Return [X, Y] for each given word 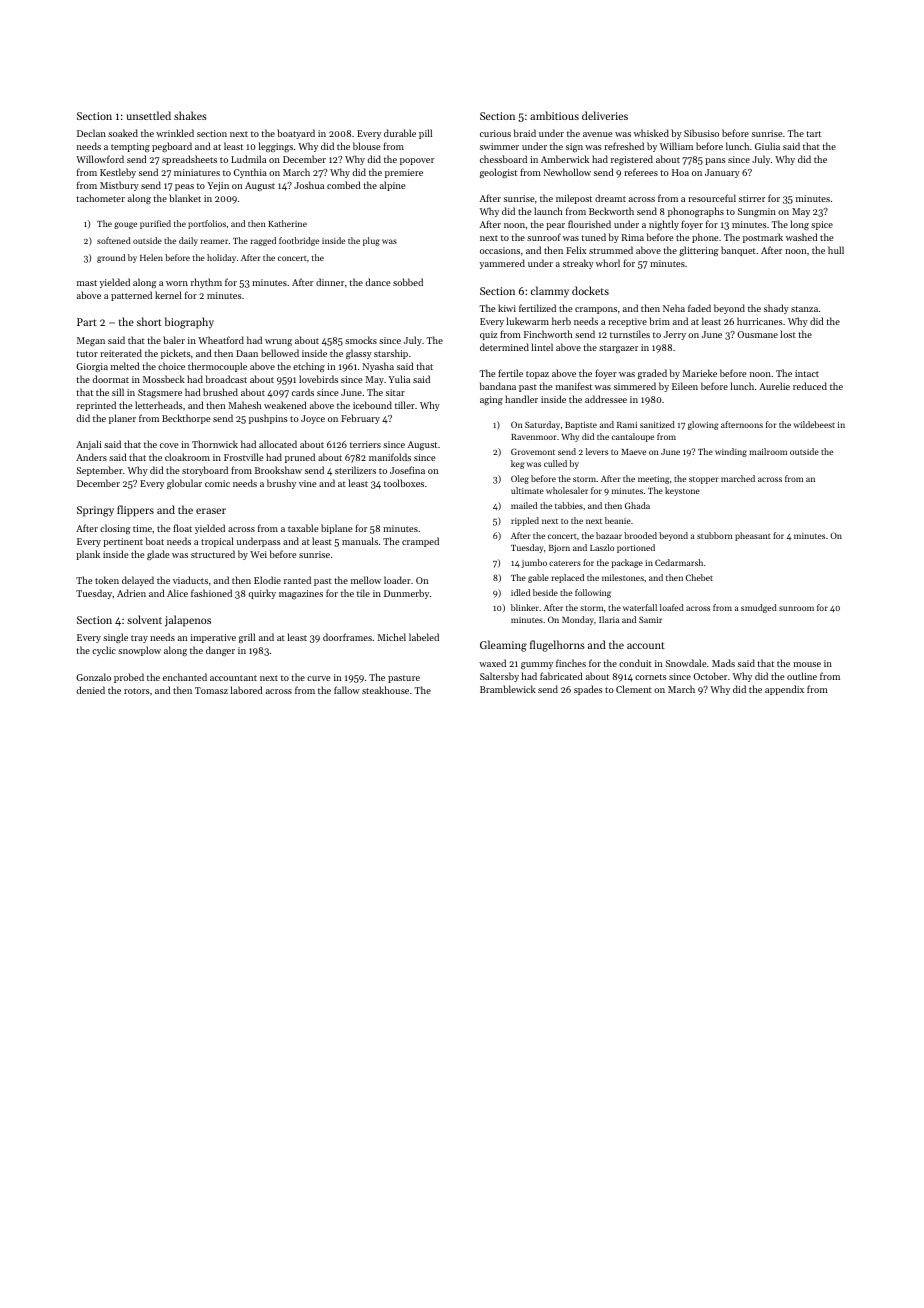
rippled [525, 521]
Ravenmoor [534, 437]
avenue [597, 134]
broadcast [226, 379]
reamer [214, 241]
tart [814, 134]
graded [652, 374]
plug [371, 241]
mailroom [768, 451]
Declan [91, 133]
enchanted [185, 677]
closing [115, 529]
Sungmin [757, 212]
